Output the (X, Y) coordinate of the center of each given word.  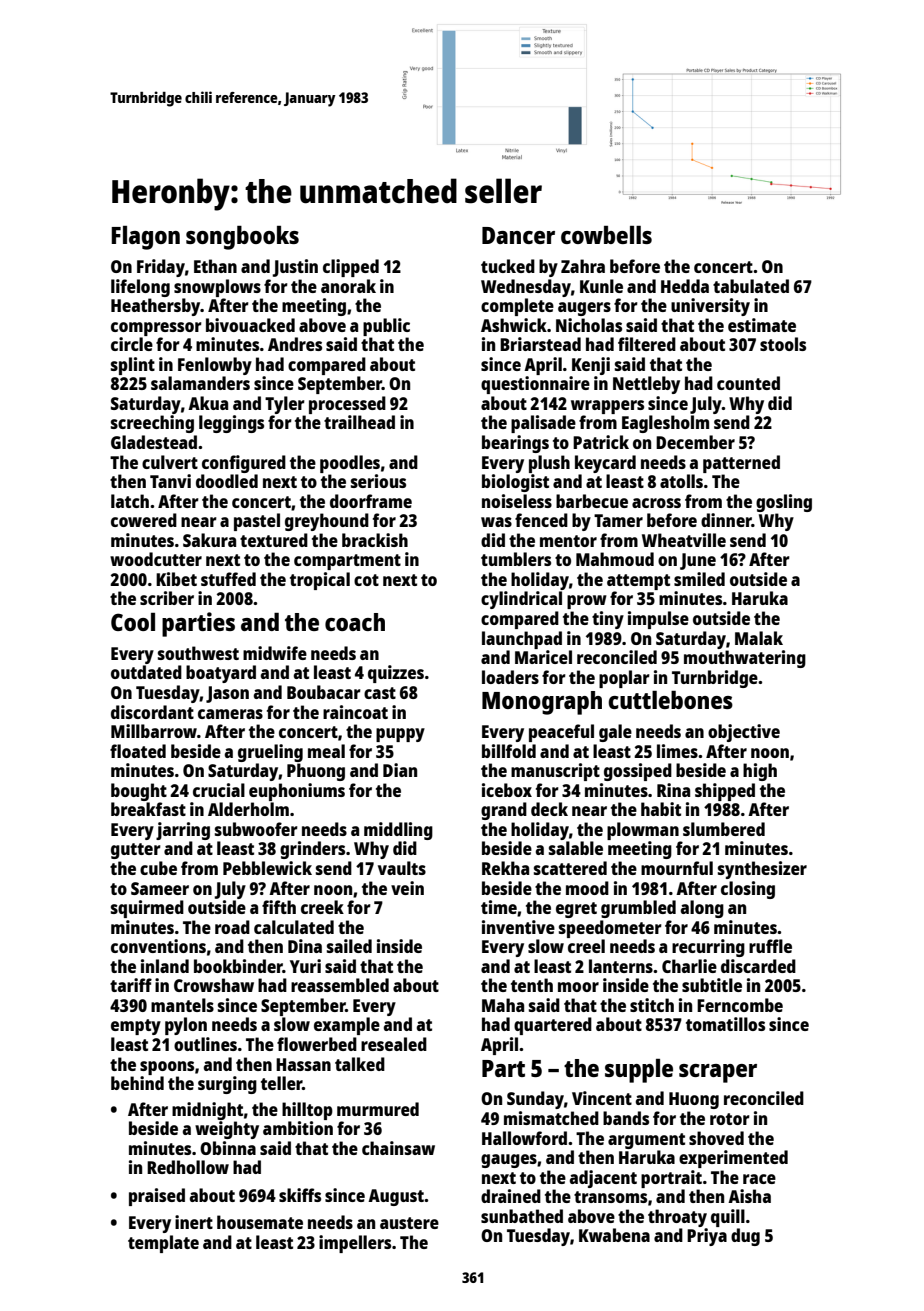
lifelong (140, 288)
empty (136, 1027)
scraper (718, 1073)
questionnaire (535, 385)
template (163, 1244)
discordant (152, 712)
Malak (759, 638)
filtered (647, 344)
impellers (355, 1244)
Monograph (542, 703)
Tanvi (170, 481)
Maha (503, 1005)
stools (783, 344)
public (386, 327)
